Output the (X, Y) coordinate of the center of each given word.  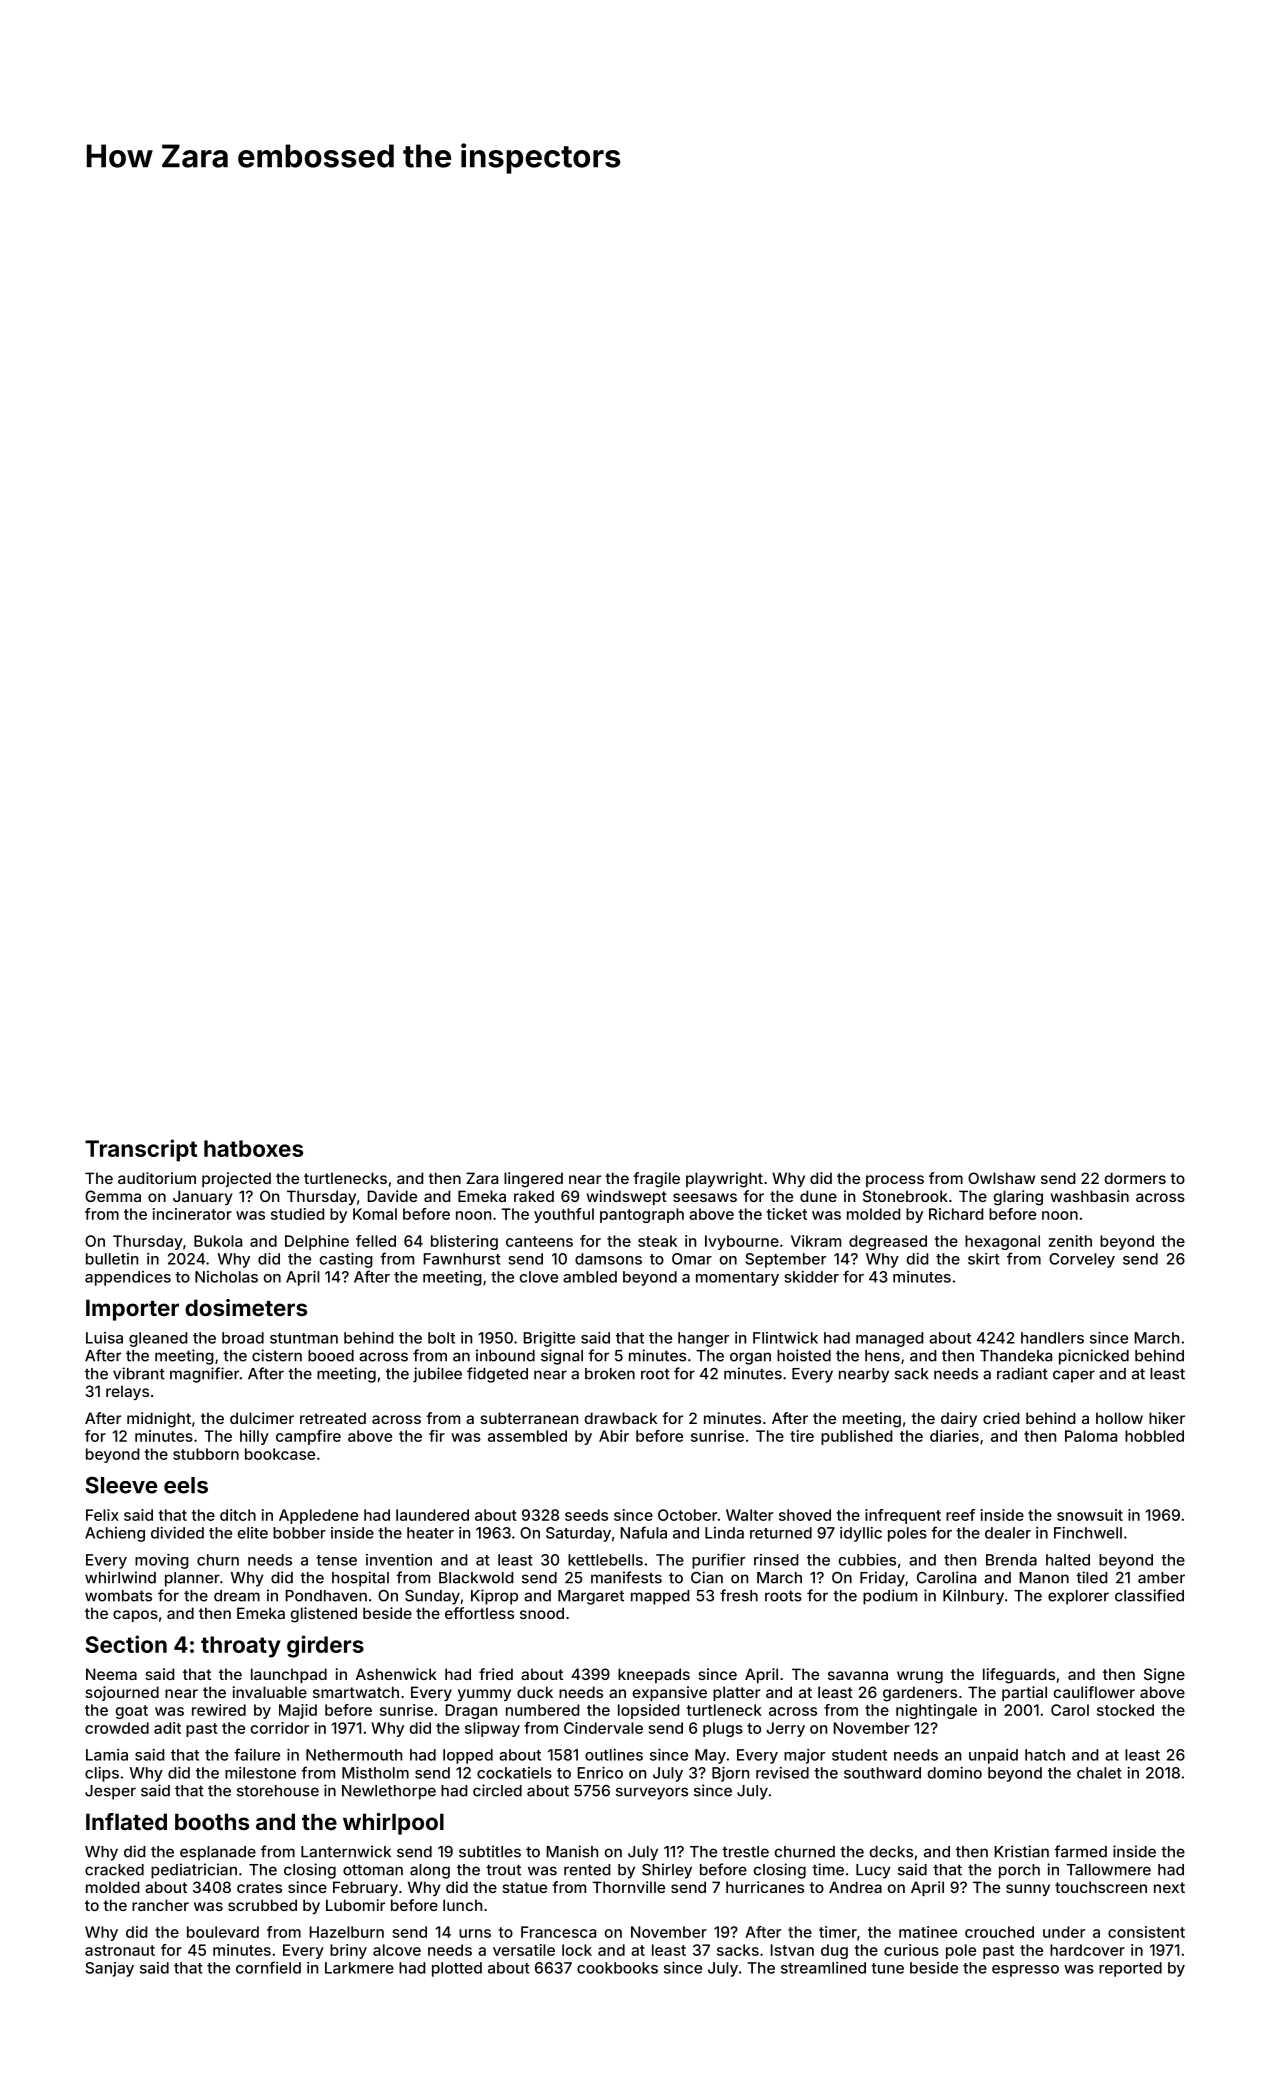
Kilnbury (973, 1597)
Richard (956, 1214)
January (203, 1197)
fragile (656, 1180)
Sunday (432, 1597)
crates (259, 1887)
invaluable (270, 1692)
